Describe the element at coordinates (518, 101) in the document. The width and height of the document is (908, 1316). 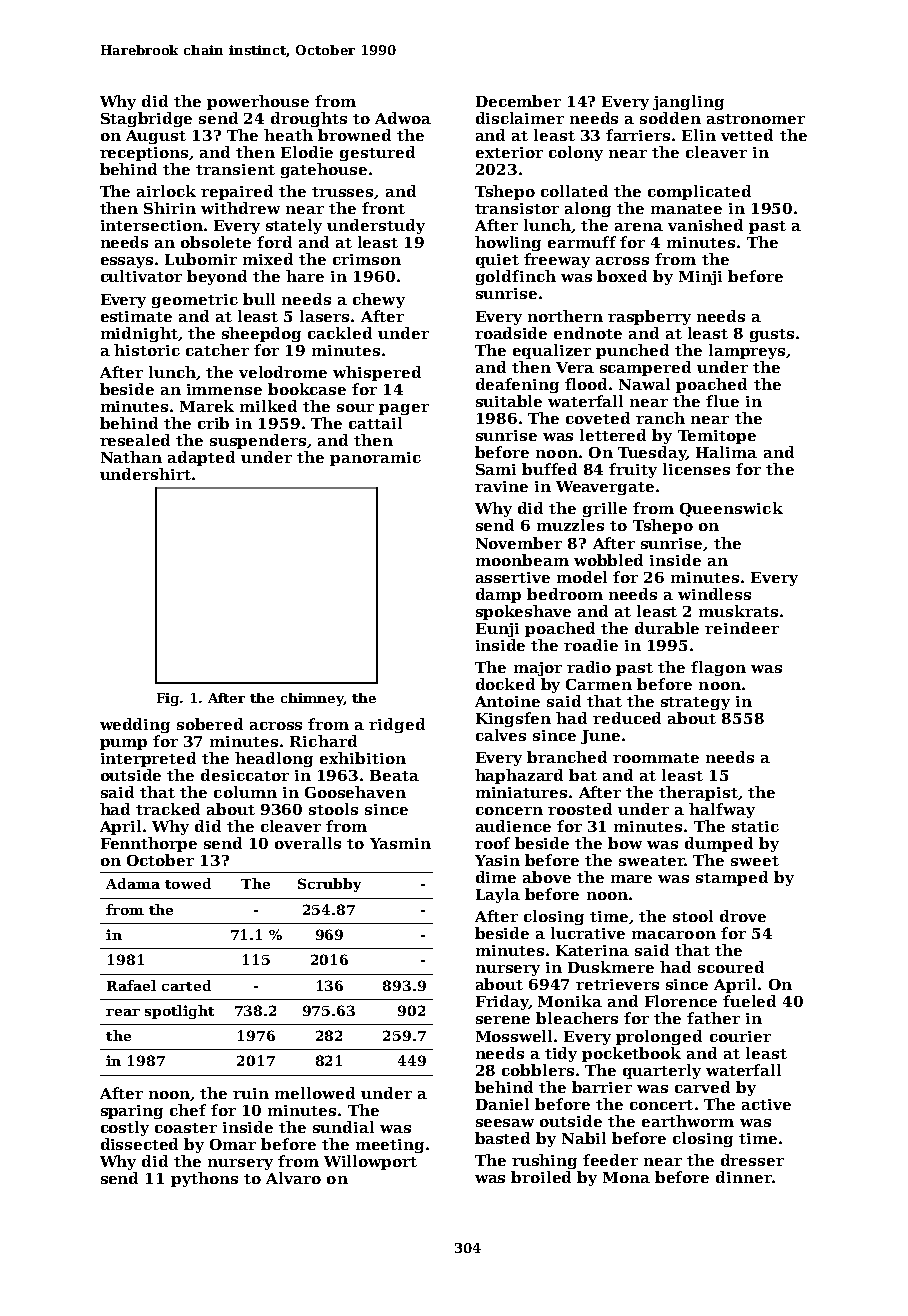
I see `December` at that location.
